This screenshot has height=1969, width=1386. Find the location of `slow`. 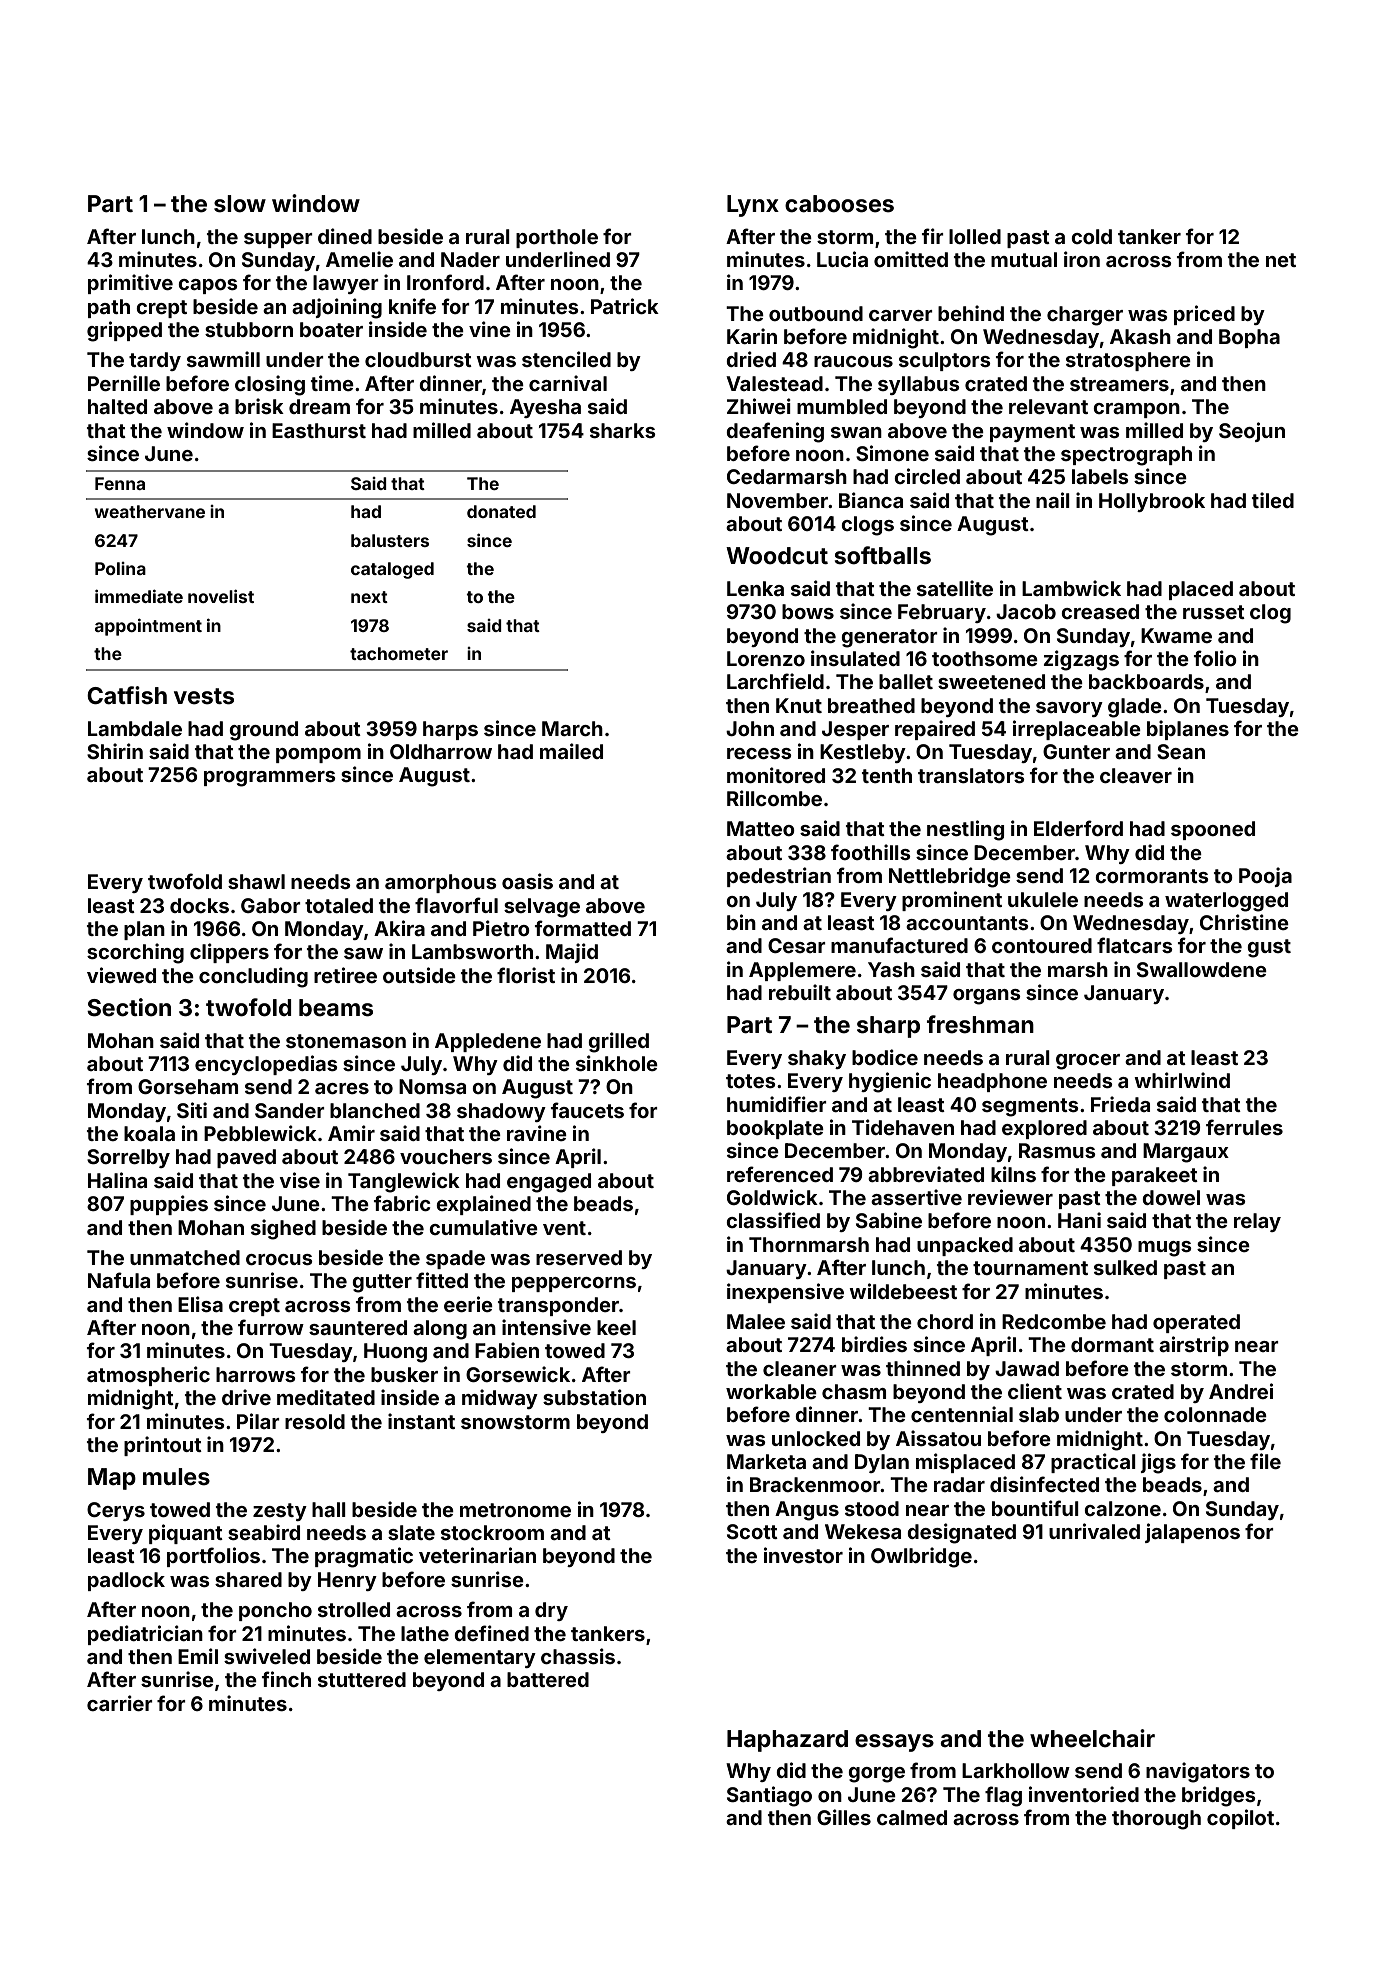

slow is located at coordinates (240, 204).
